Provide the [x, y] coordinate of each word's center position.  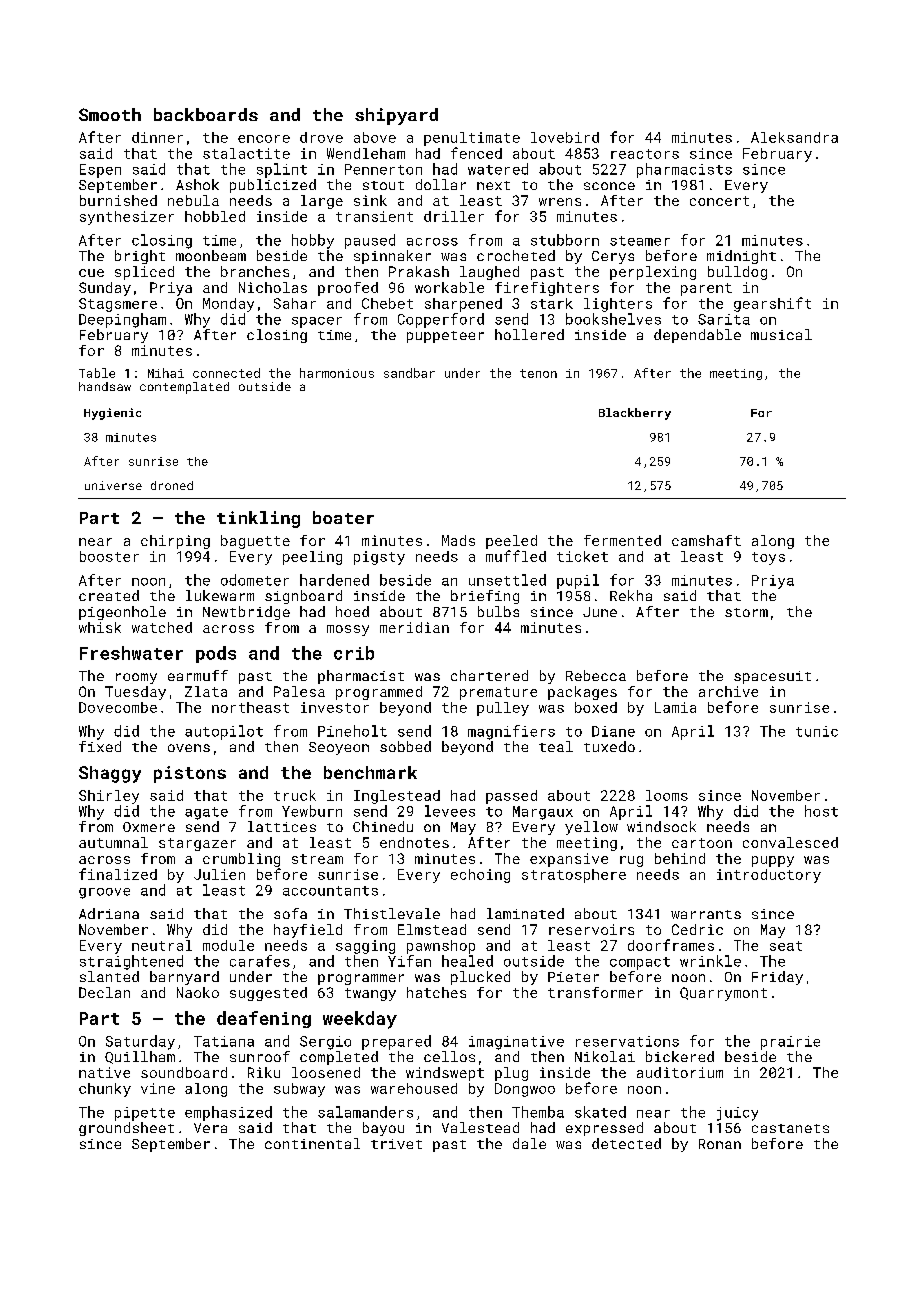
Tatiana [224, 1041]
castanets [790, 1128]
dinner [157, 137]
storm [746, 612]
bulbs [498, 611]
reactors [645, 154]
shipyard [396, 116]
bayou [383, 1129]
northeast [250, 707]
